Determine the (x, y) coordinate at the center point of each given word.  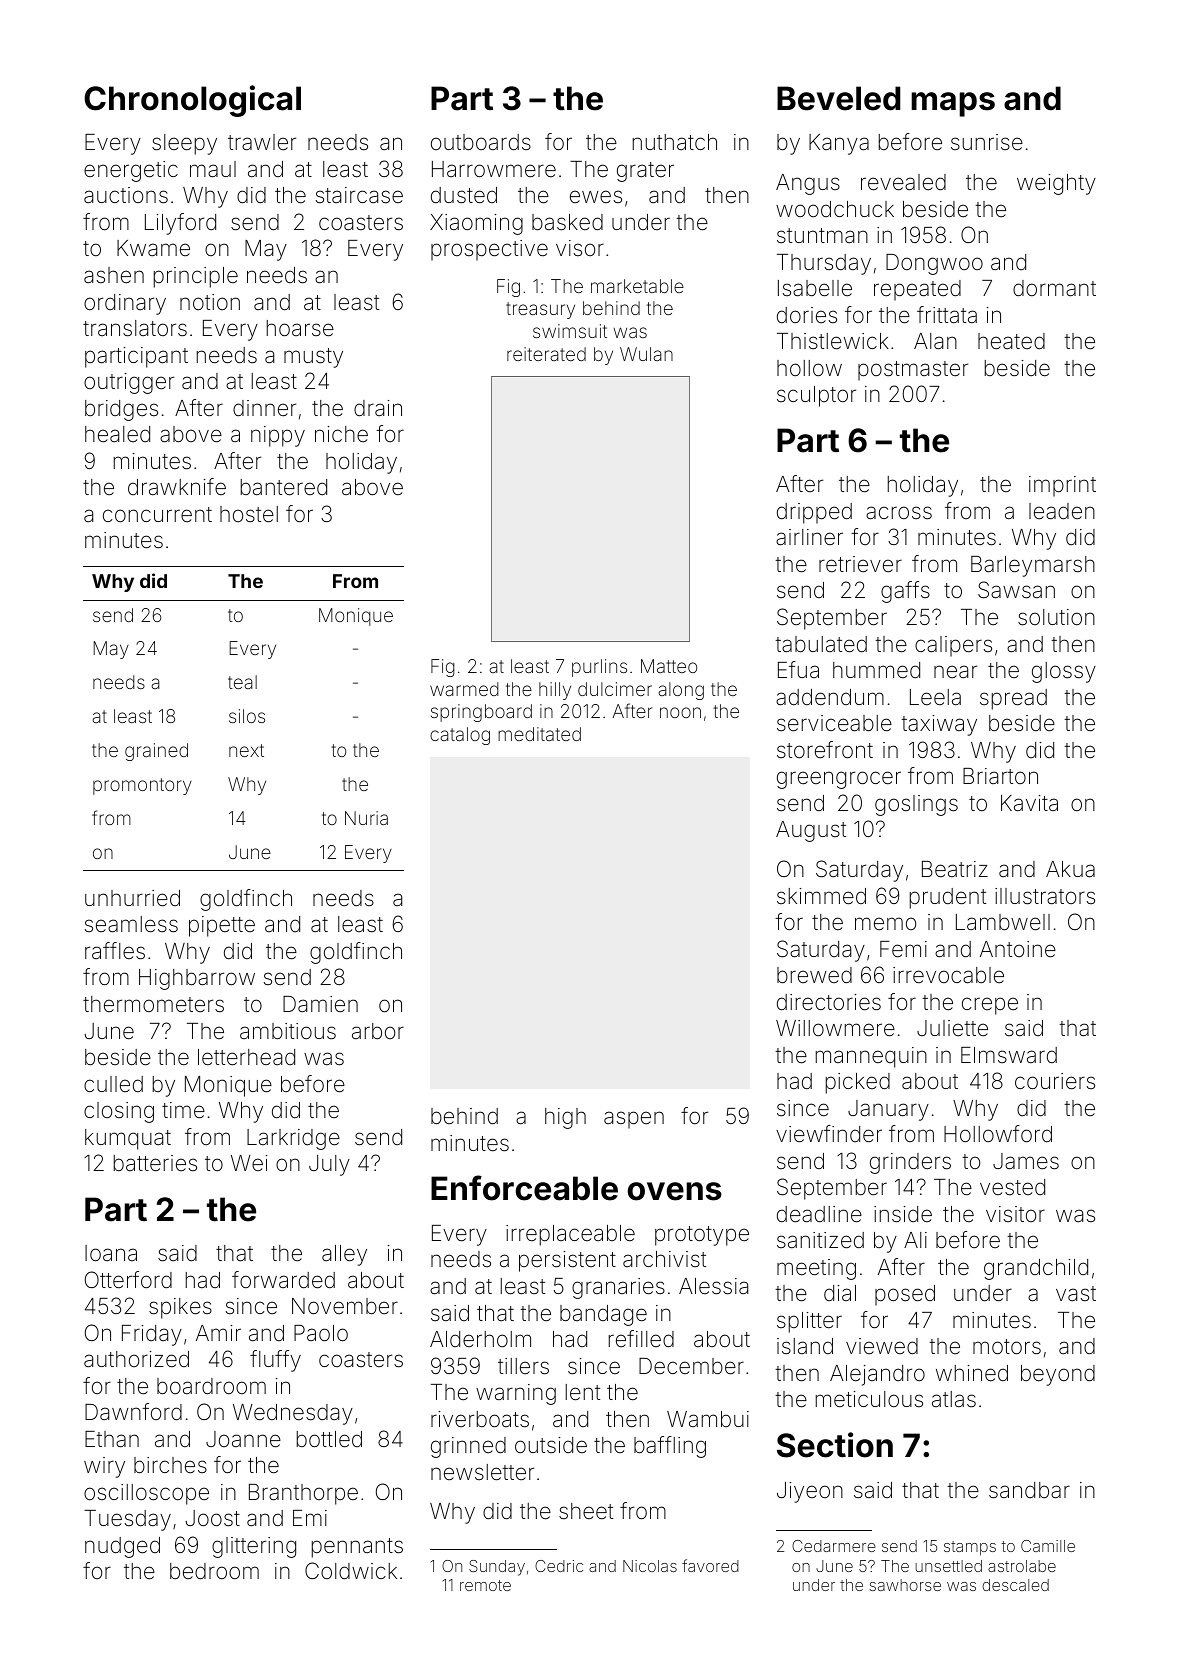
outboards (481, 142)
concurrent (157, 514)
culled (113, 1084)
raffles (115, 951)
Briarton (1000, 776)
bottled (329, 1439)
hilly (555, 691)
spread (1013, 699)
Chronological (192, 101)
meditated (539, 734)
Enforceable (524, 1188)
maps (953, 104)
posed (905, 1295)
